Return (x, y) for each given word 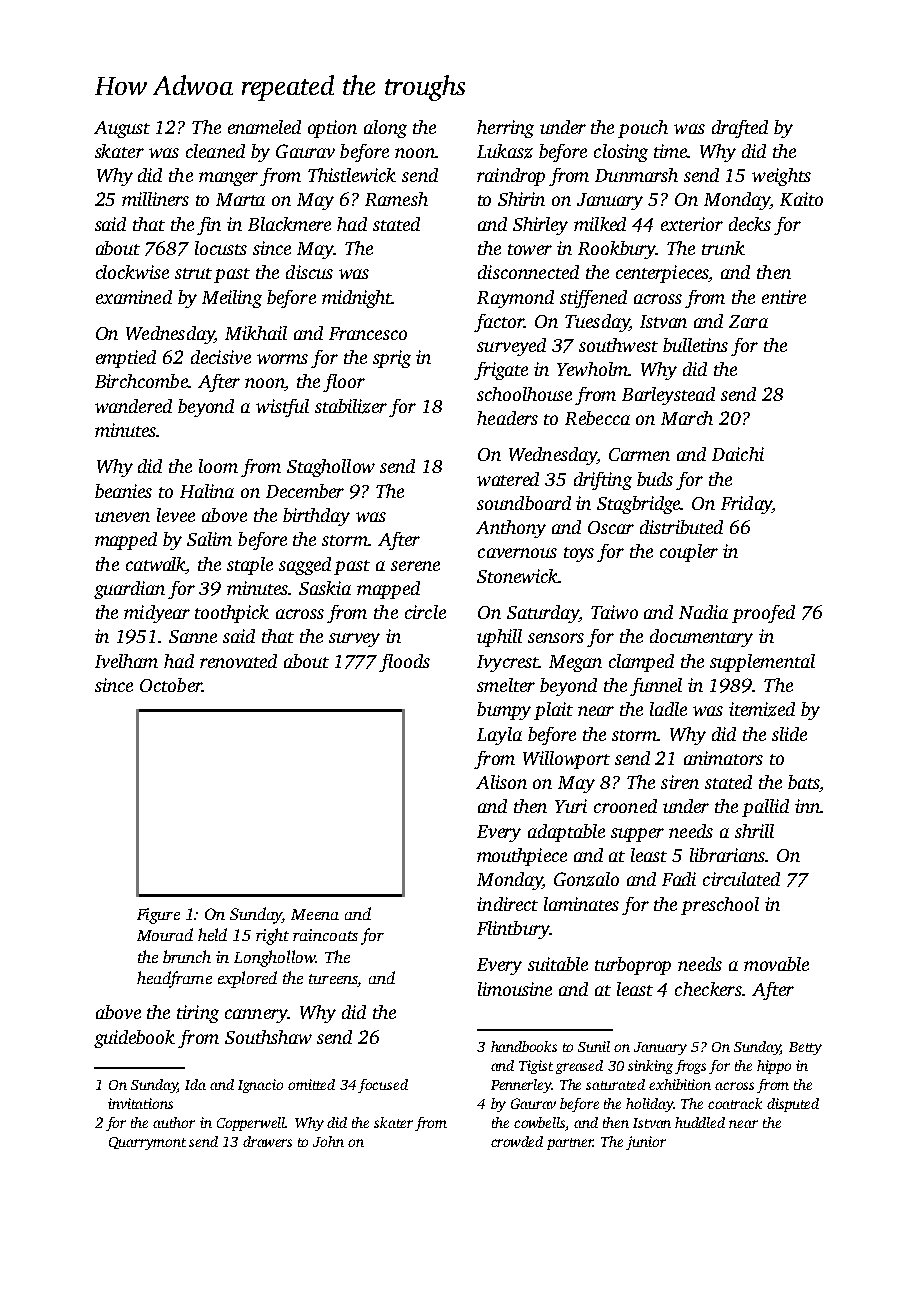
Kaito (801, 199)
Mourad (165, 934)
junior (646, 1143)
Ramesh (396, 199)
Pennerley (521, 1086)
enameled (264, 127)
